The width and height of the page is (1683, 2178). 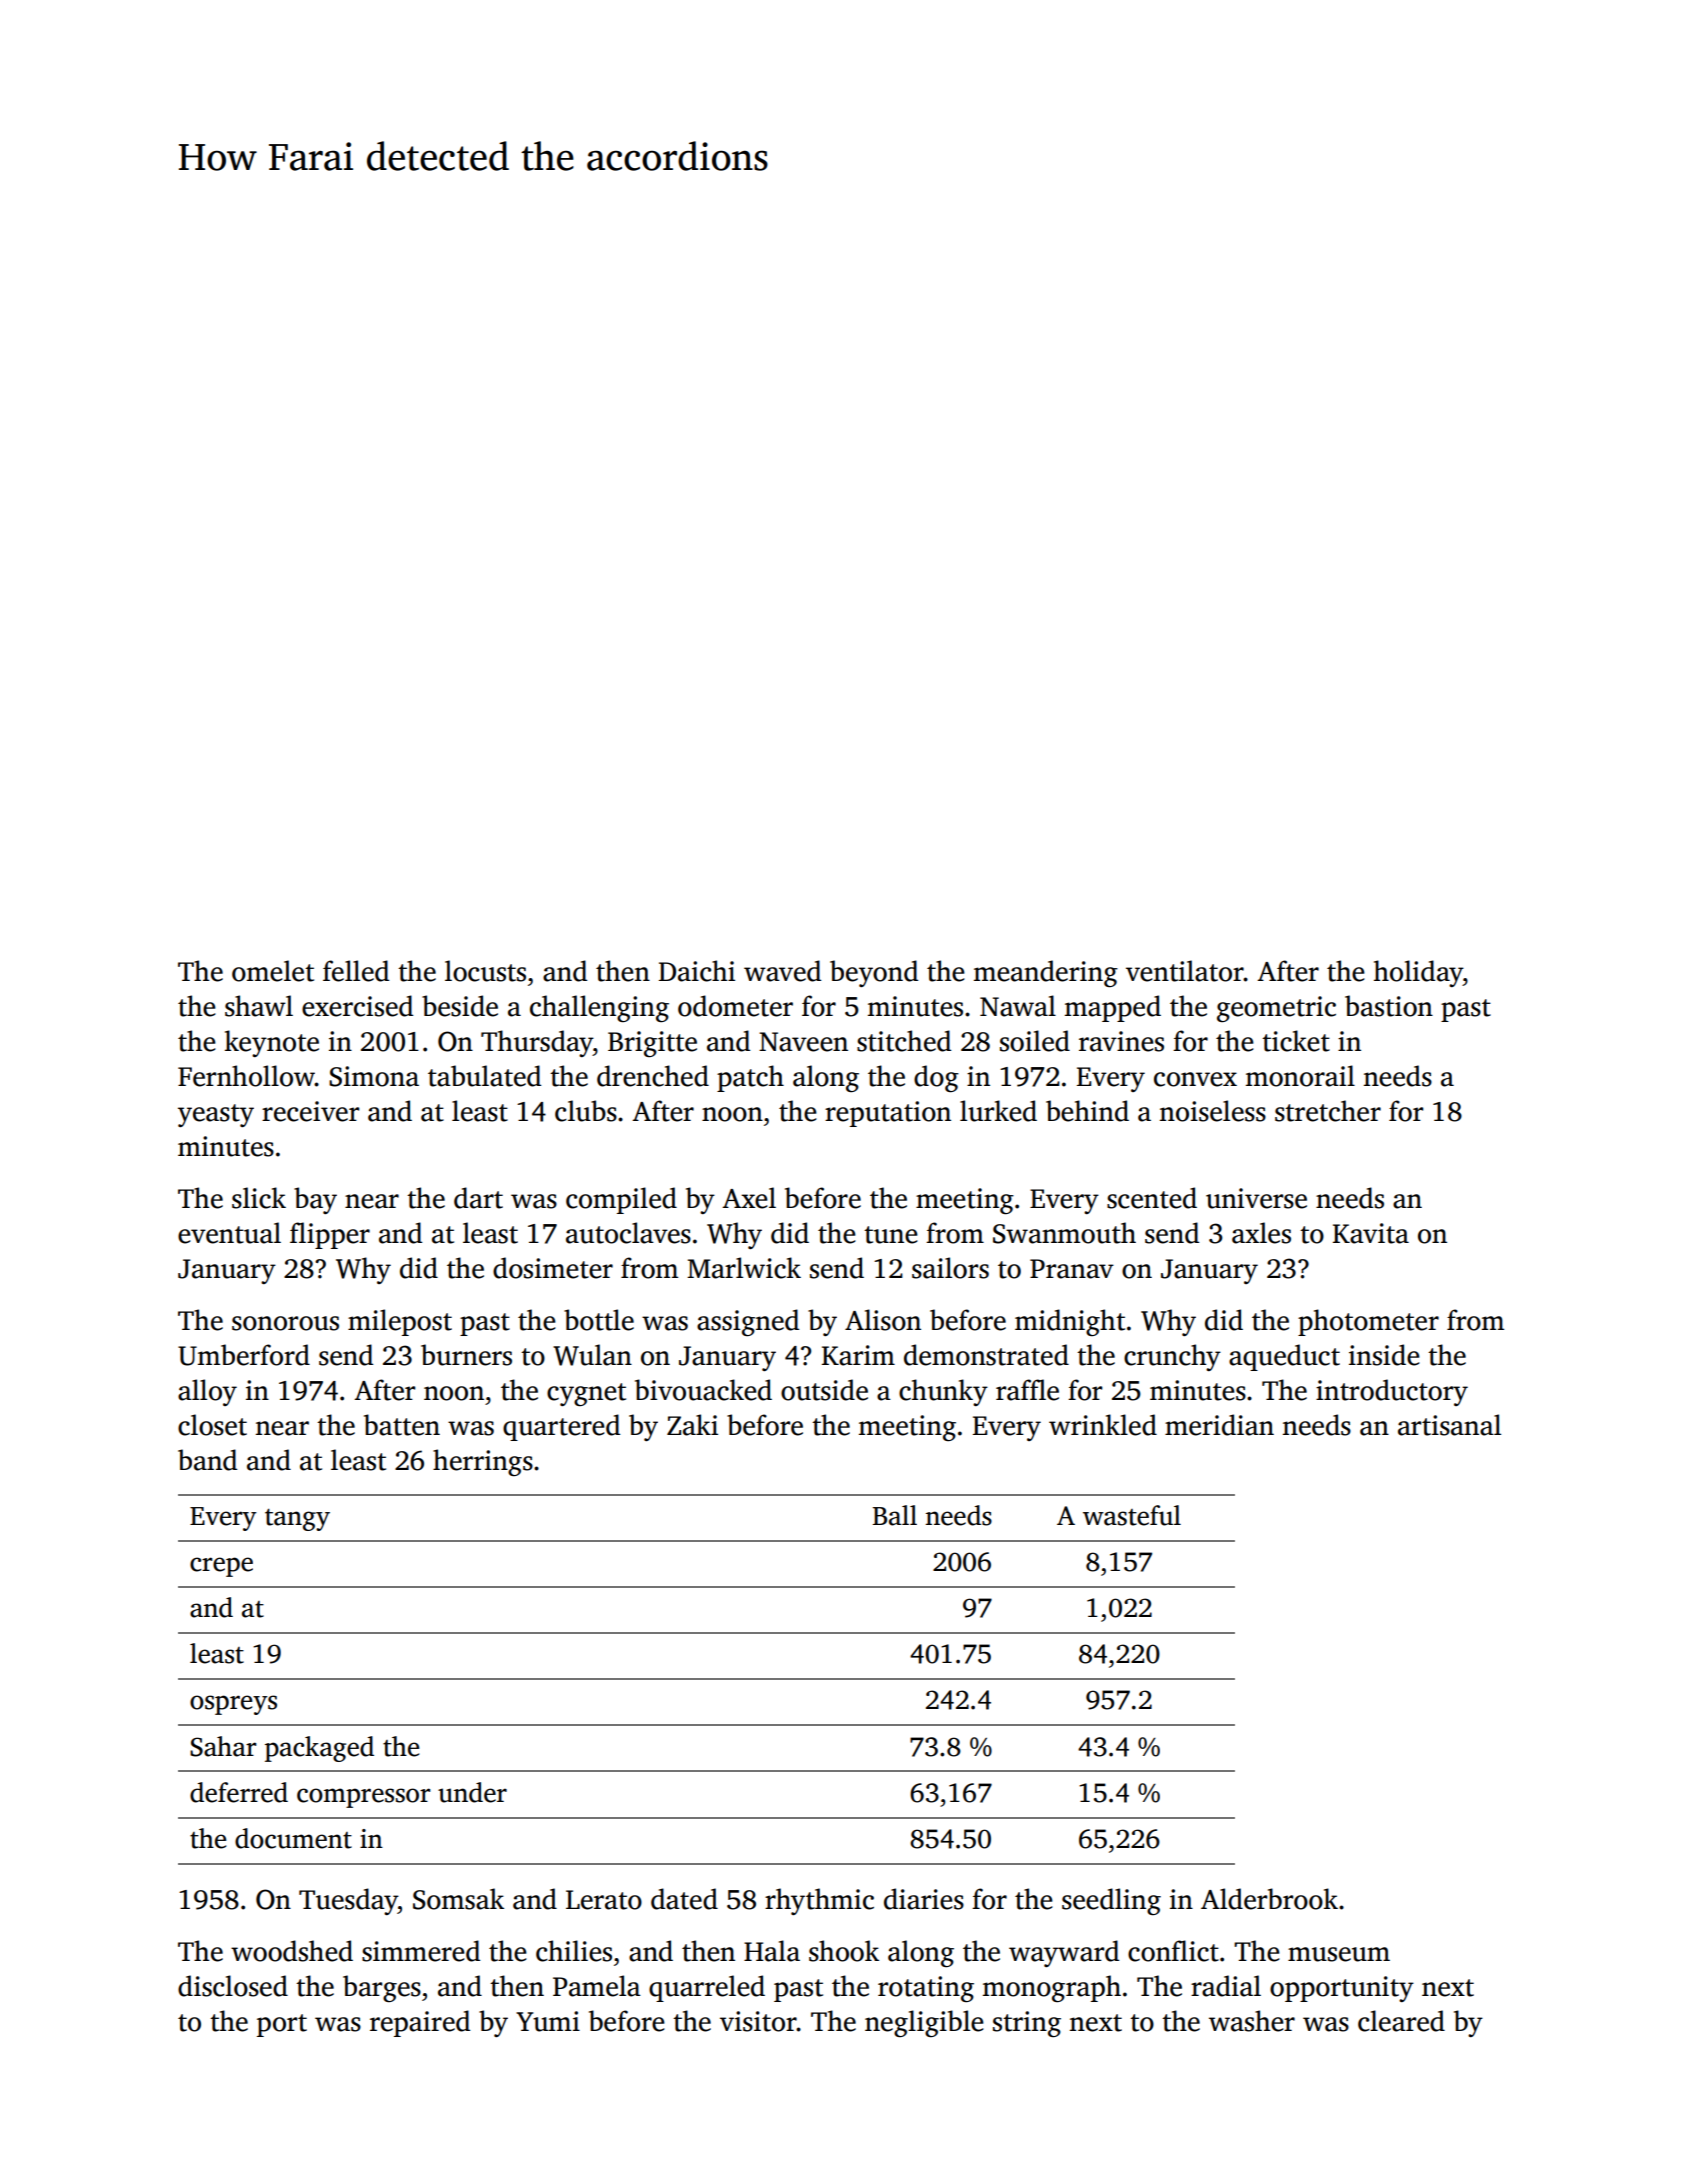 I want to click on monorail, so click(x=1300, y=1076).
